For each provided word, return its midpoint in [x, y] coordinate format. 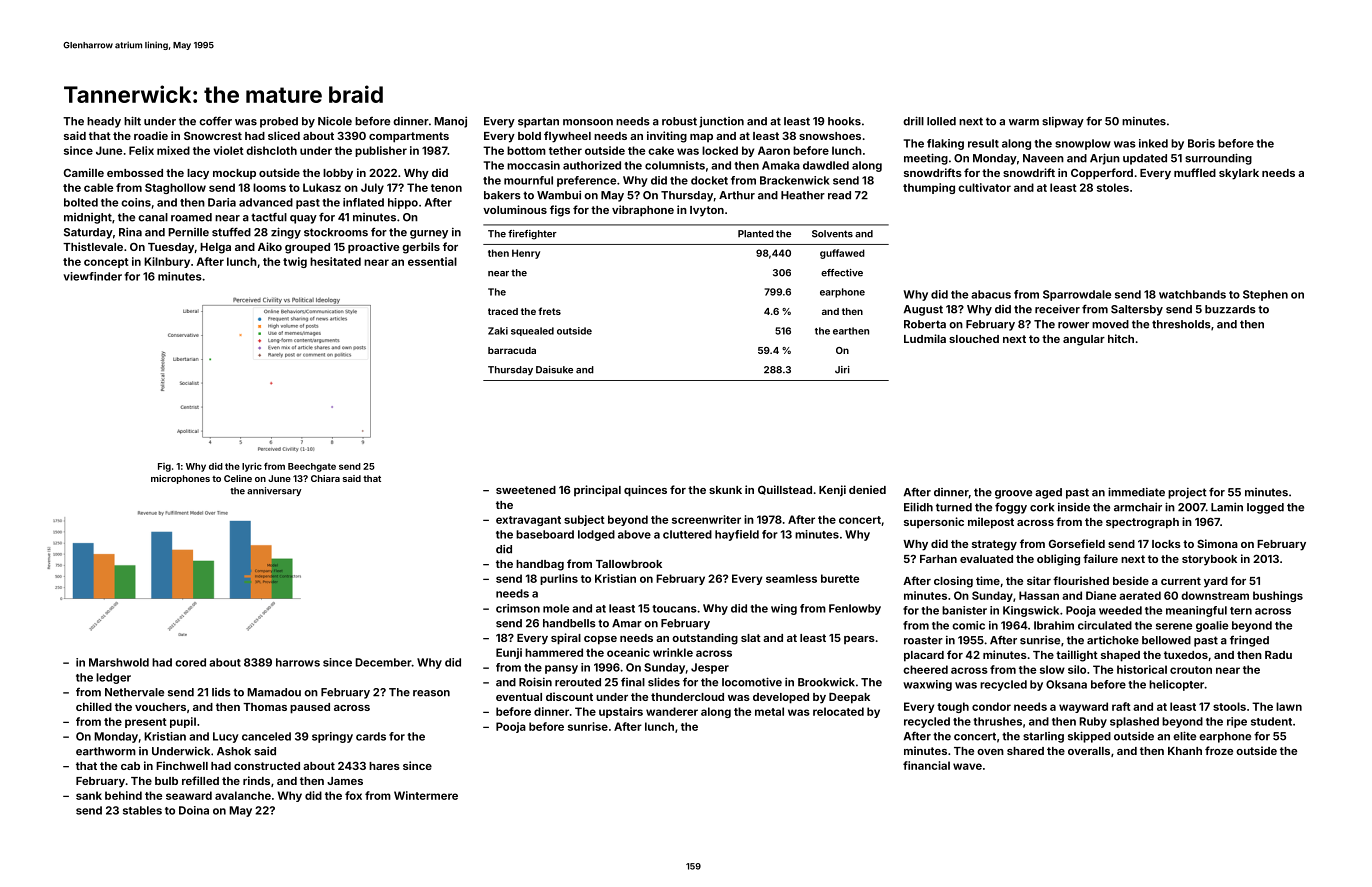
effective [842, 273]
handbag [540, 565]
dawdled [826, 165]
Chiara [325, 478]
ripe [1237, 722]
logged [1265, 508]
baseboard [545, 534]
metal [769, 711]
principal [597, 491]
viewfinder [92, 276]
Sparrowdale [1077, 295]
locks [1166, 544]
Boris [1201, 143]
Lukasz [322, 187]
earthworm [106, 751]
